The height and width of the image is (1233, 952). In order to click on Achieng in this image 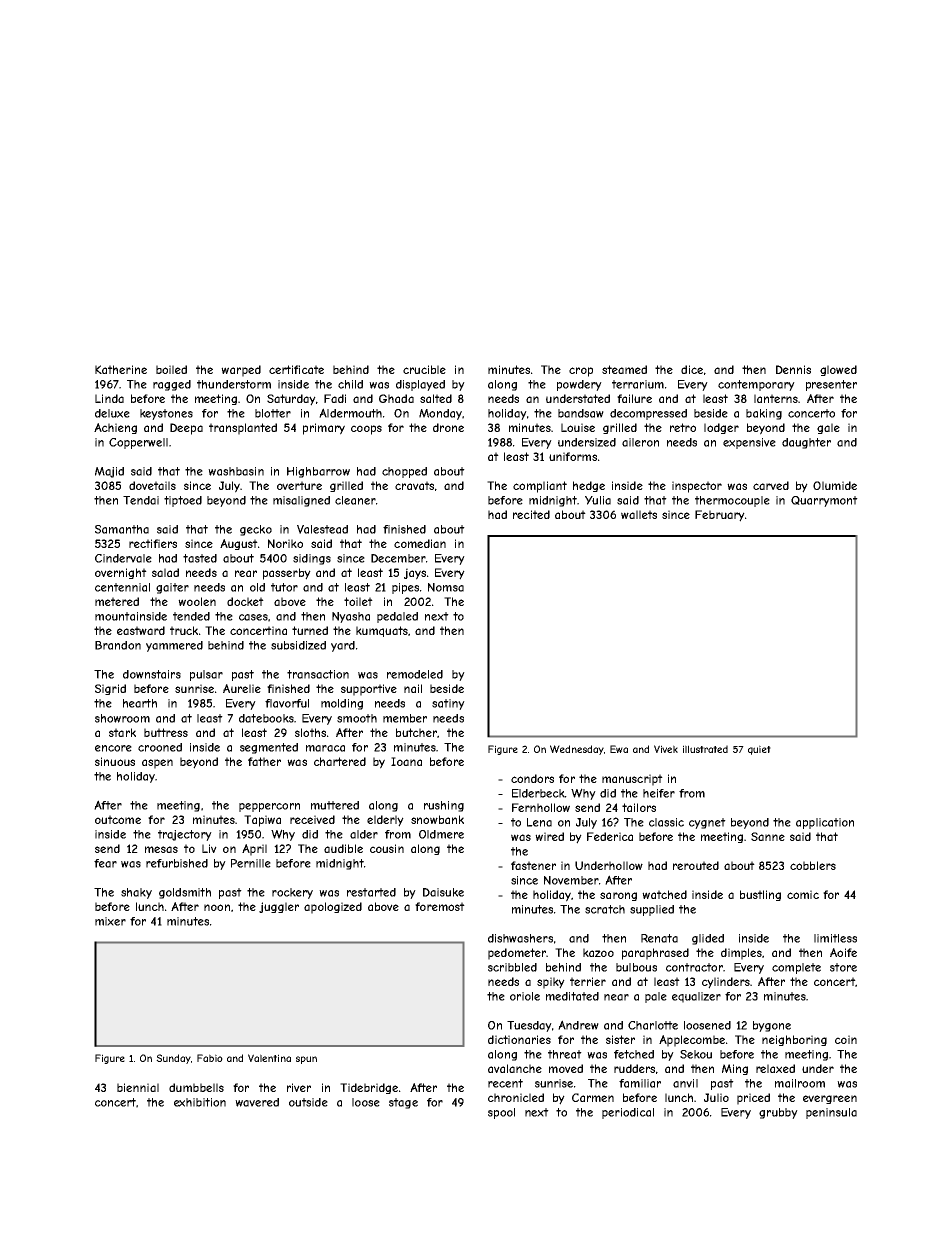, I will do `click(115, 428)`.
